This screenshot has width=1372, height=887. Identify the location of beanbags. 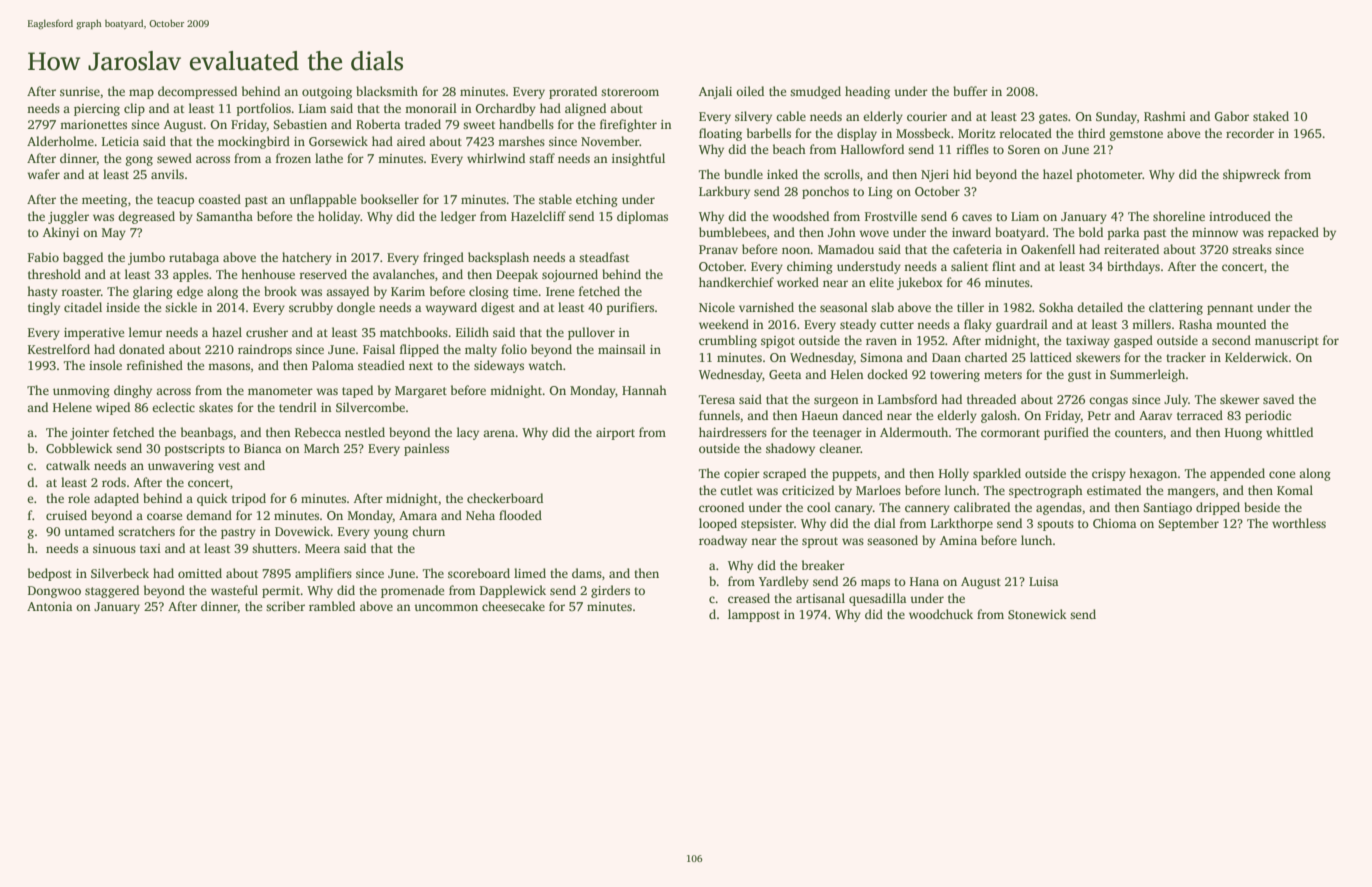
(207, 433).
